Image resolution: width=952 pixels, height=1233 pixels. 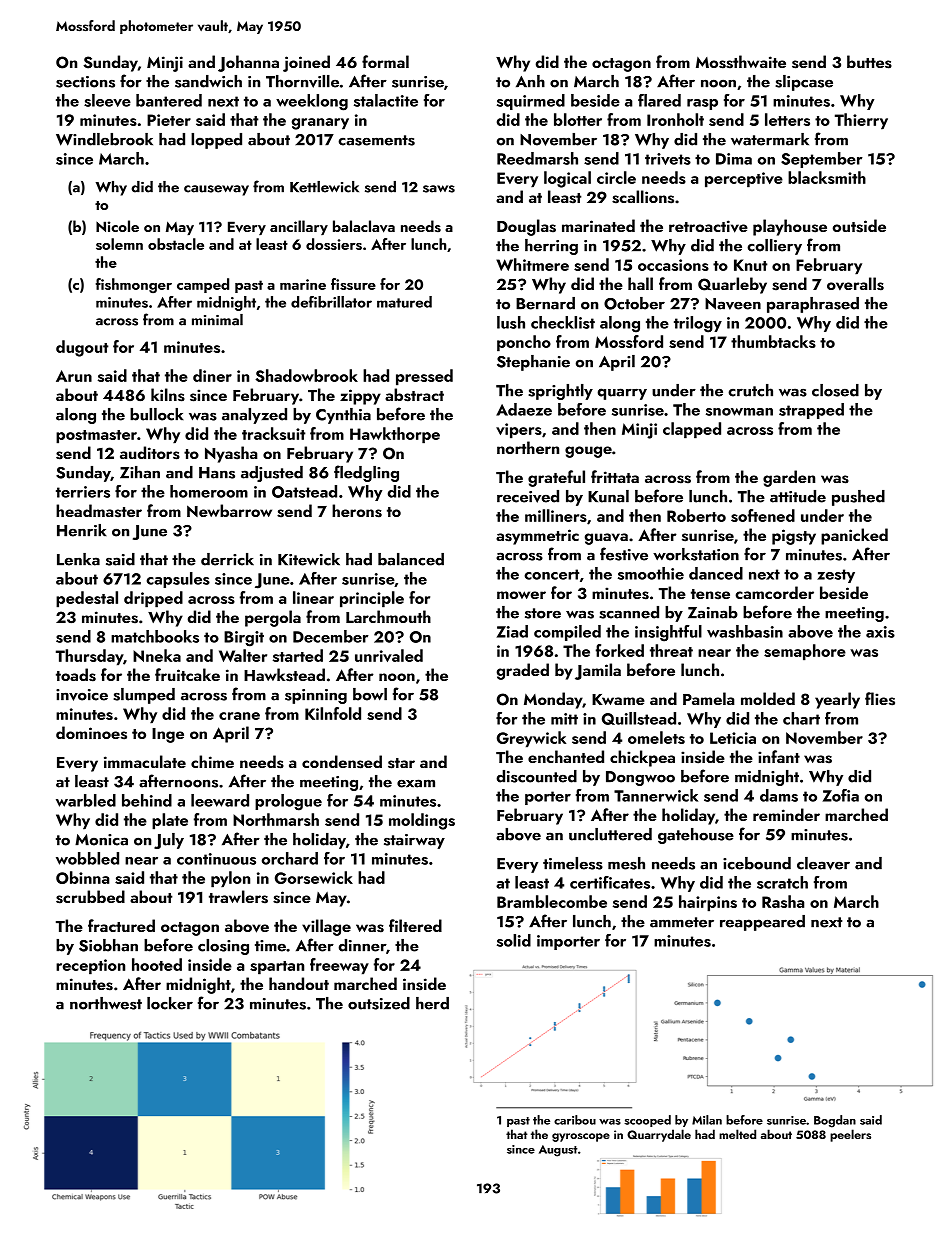 What do you see at coordinates (745, 631) in the screenshot?
I see `washbasin` at bounding box center [745, 631].
